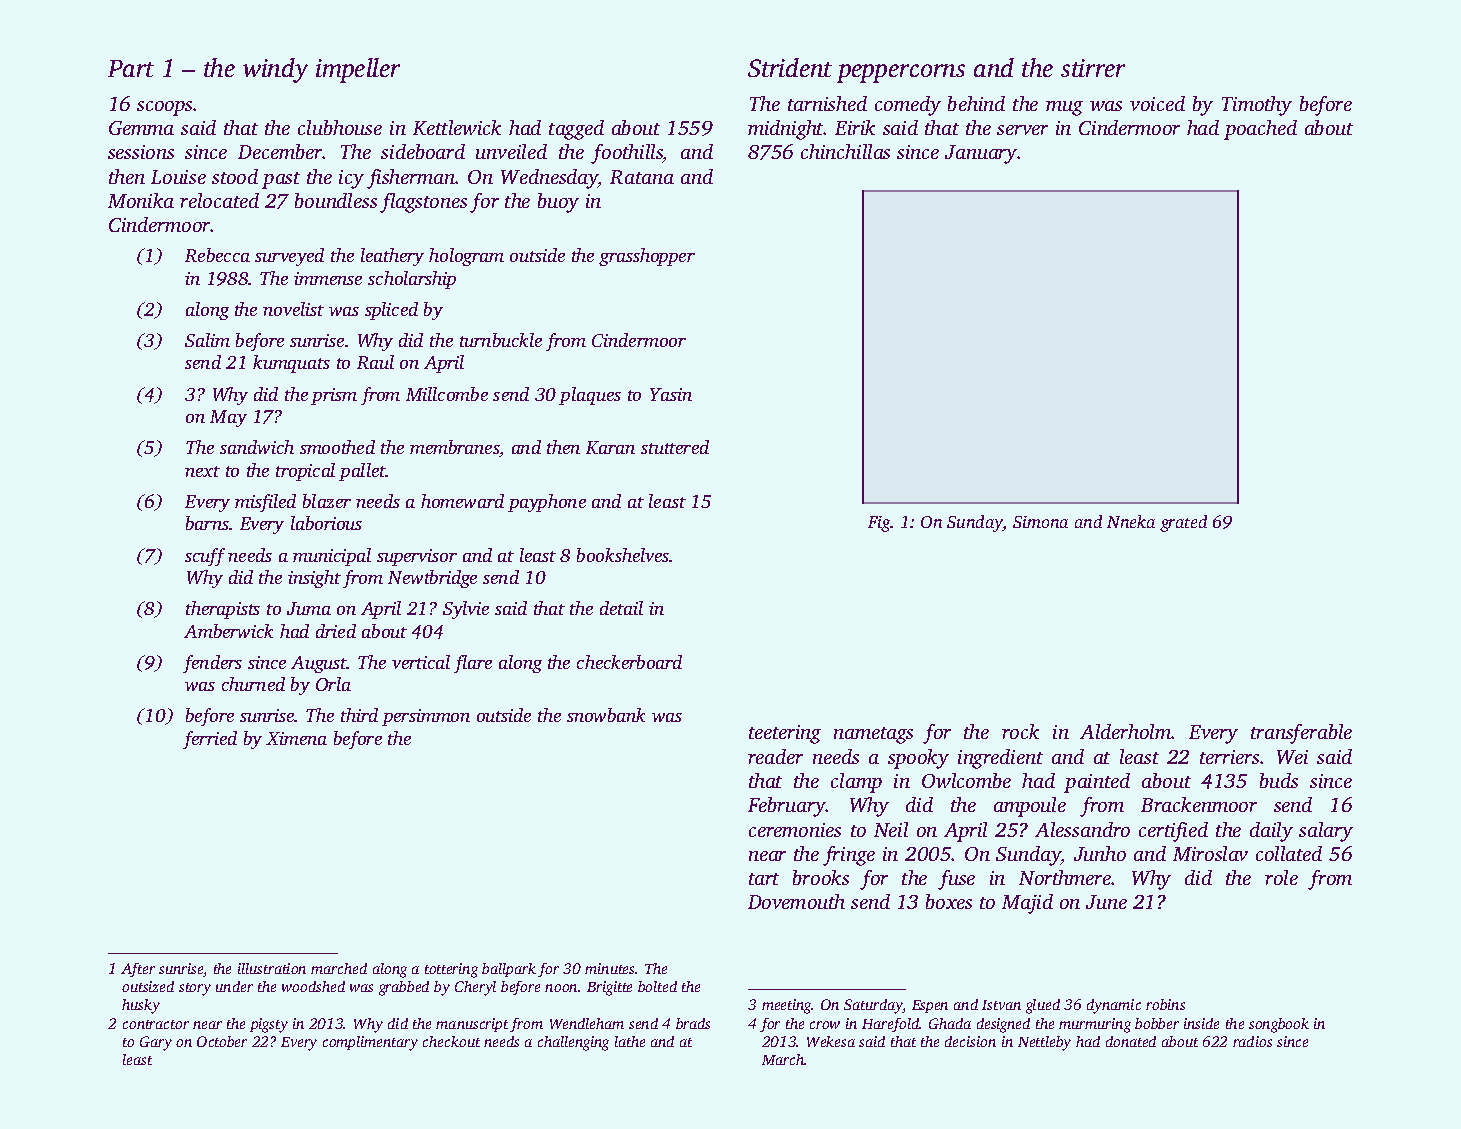 This document has width=1461, height=1129. Describe the element at coordinates (223, 610) in the document. I see `therapists` at that location.
